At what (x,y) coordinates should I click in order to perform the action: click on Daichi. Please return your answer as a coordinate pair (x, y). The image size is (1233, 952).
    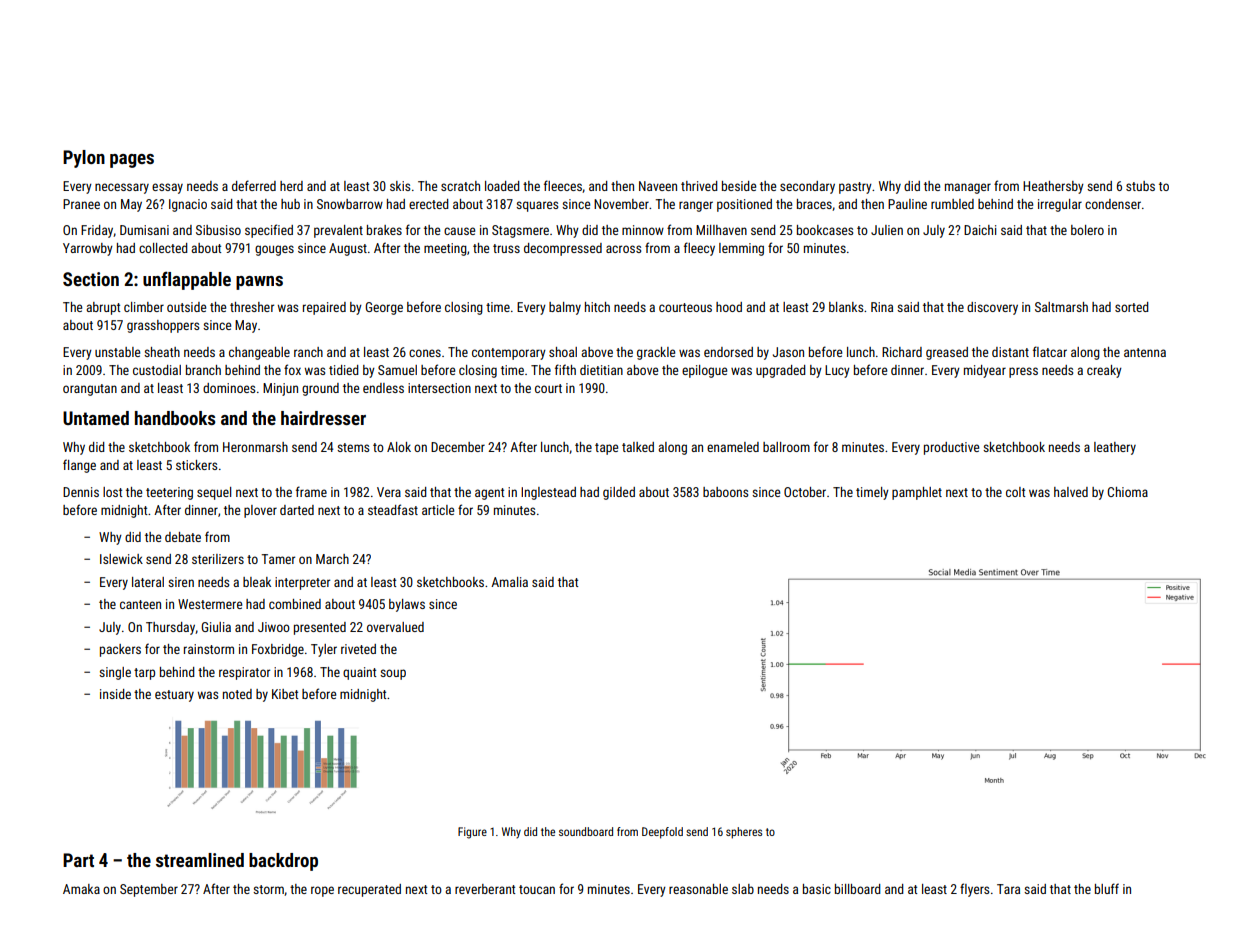
    Looking at the image, I should click on (980, 230).
